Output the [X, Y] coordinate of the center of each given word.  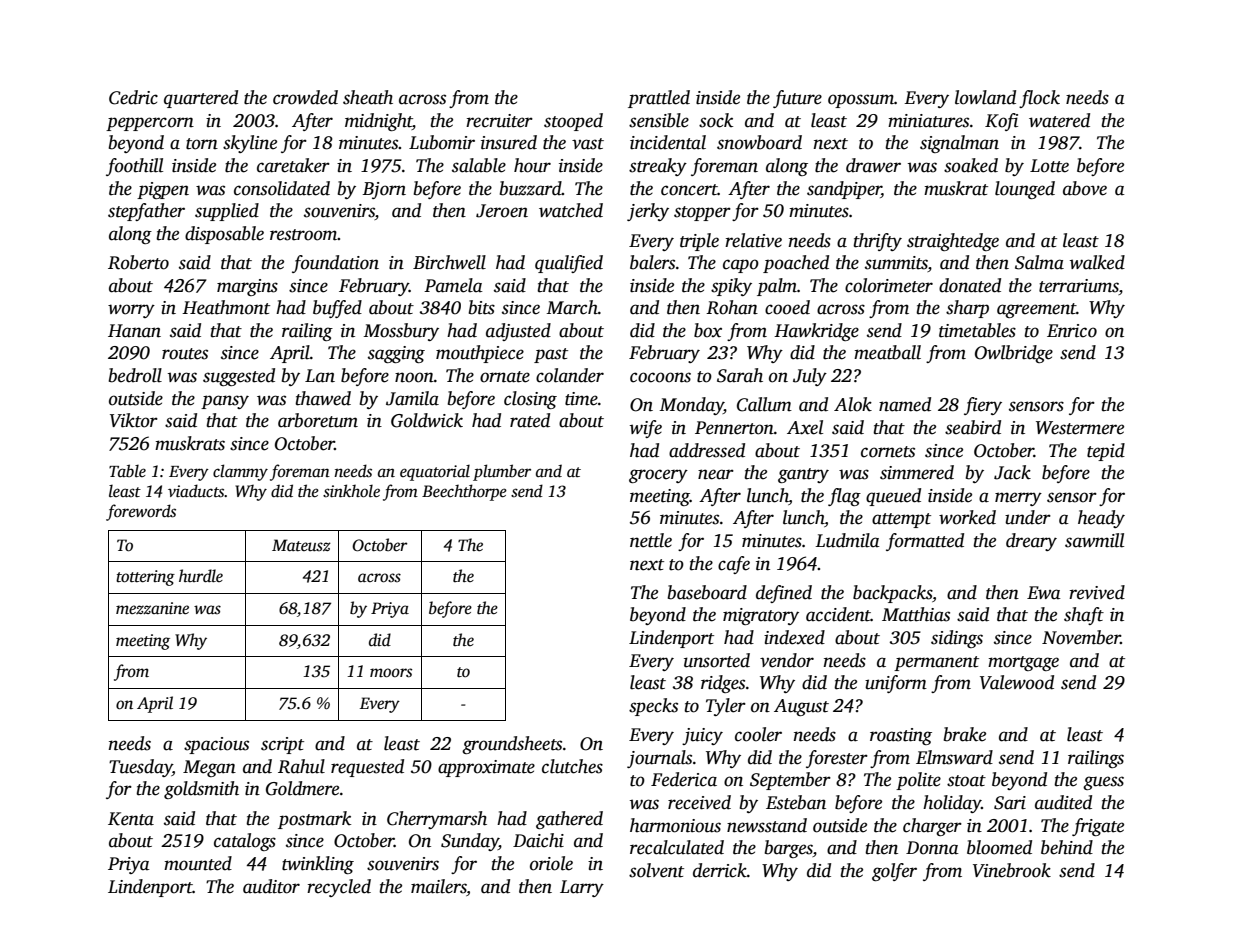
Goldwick [427, 420]
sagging [396, 354]
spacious [216, 745]
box [708, 330]
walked [1097, 262]
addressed [707, 450]
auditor [271, 886]
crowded [305, 97]
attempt [901, 520]
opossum [861, 101]
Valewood [1017, 682]
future [797, 99]
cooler [758, 734]
